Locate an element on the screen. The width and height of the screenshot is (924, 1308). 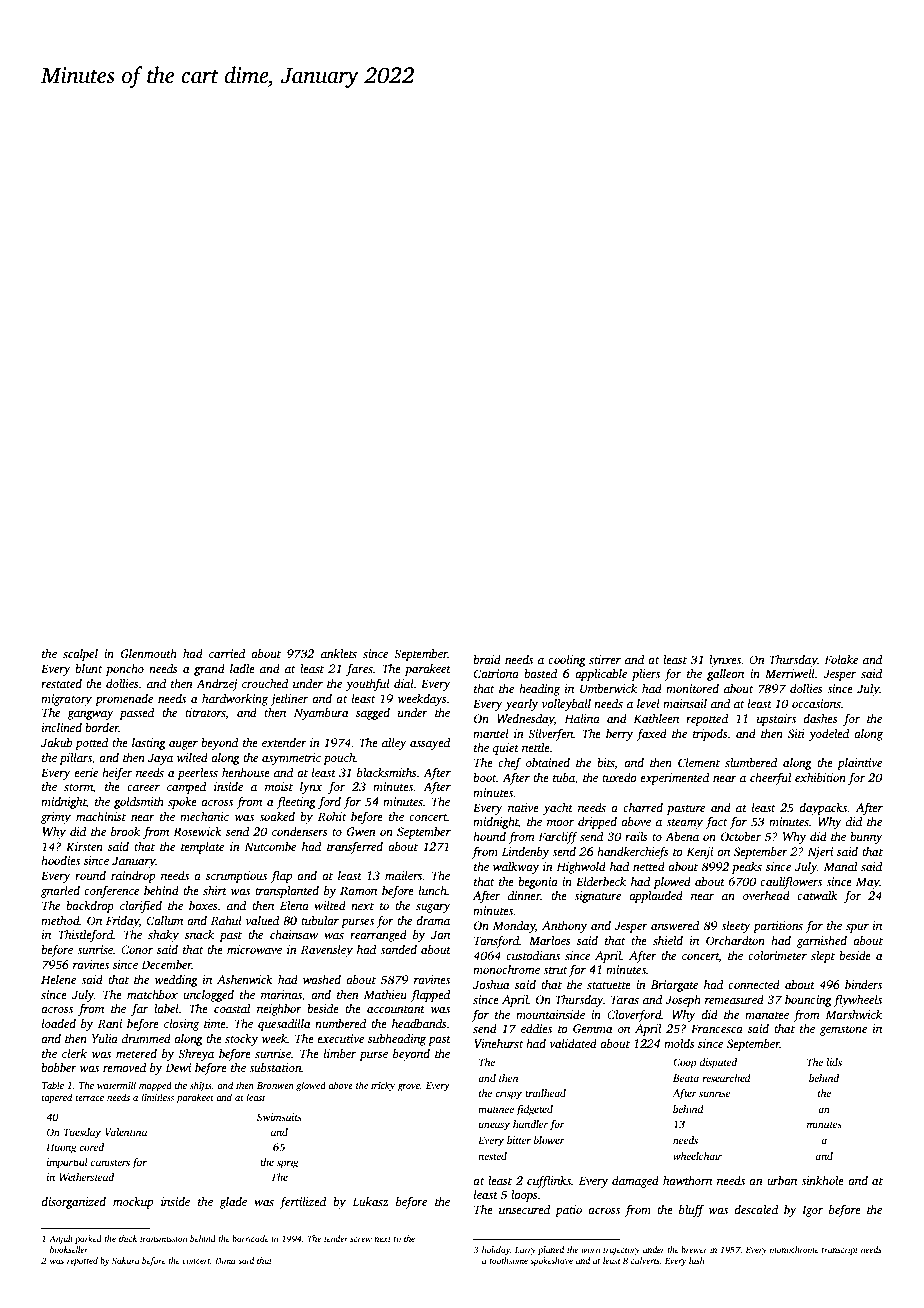
mechanic is located at coordinates (204, 816).
